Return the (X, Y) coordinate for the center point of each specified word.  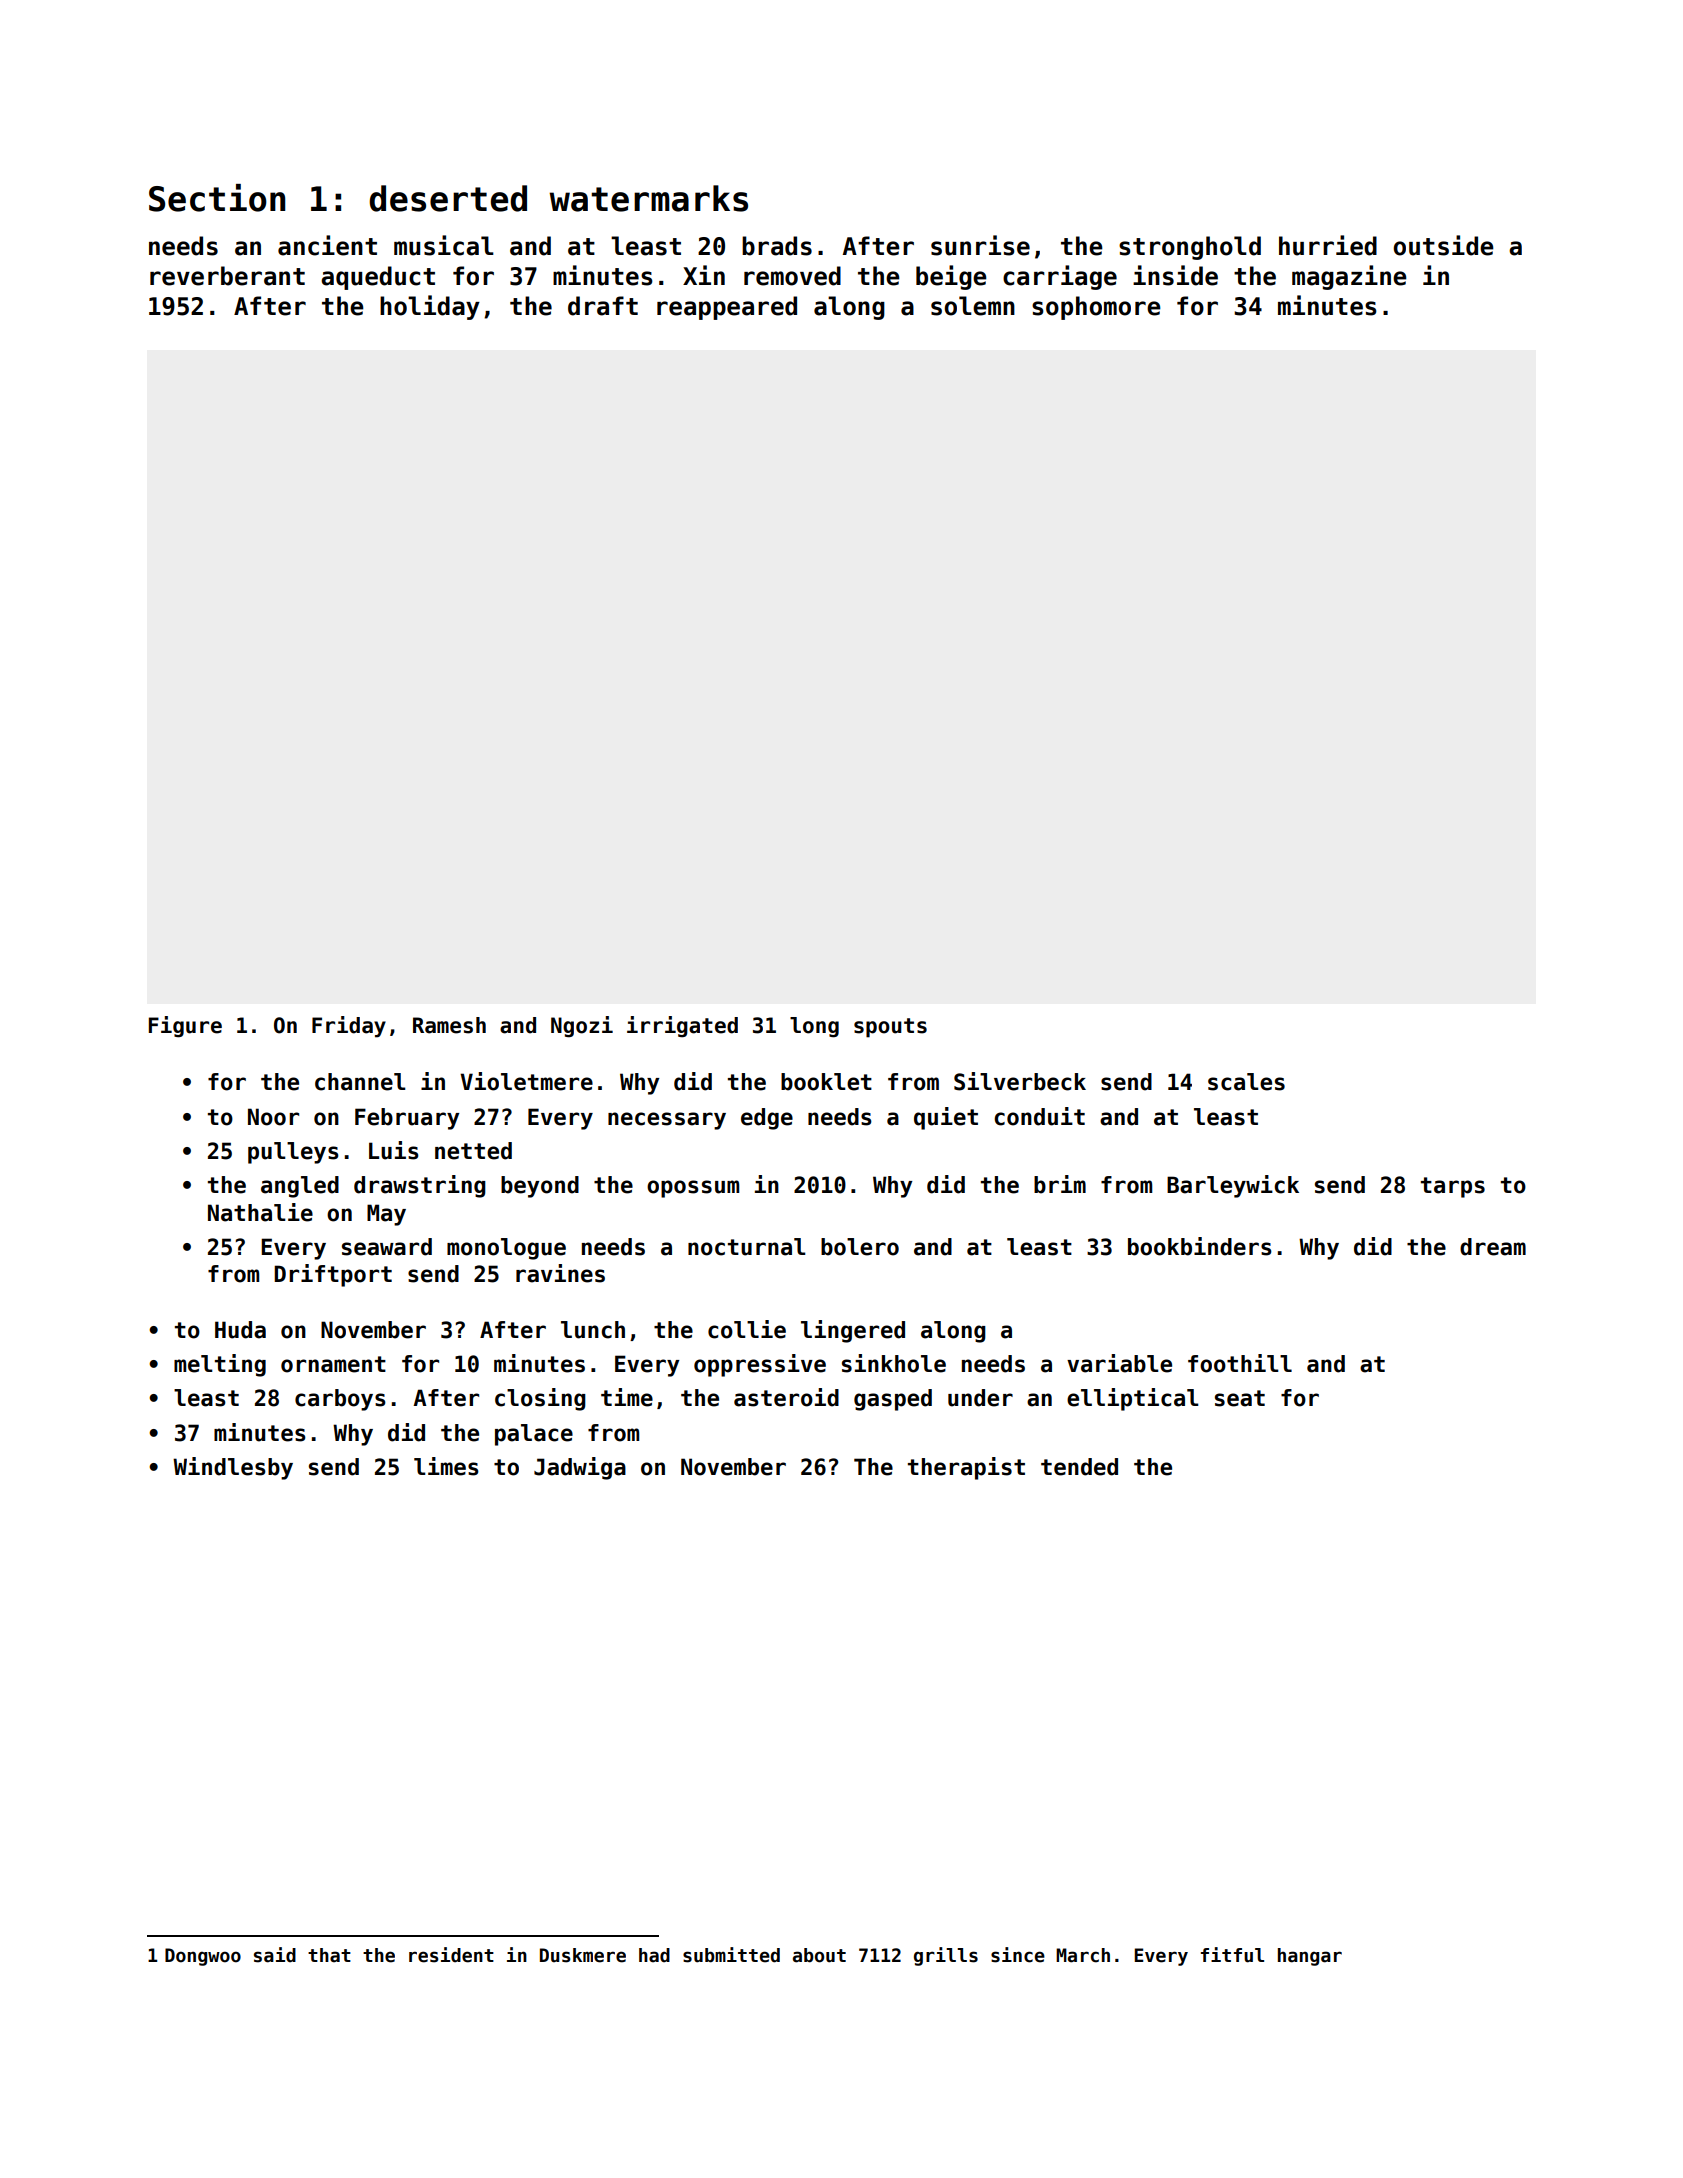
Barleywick (1233, 1186)
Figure (185, 1027)
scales (1246, 1082)
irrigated (682, 1027)
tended (1079, 1467)
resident (451, 1955)
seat (1240, 1398)
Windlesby (233, 1468)
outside (1443, 245)
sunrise (980, 245)
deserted (448, 198)
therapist (966, 1468)
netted (473, 1151)
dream (1493, 1247)
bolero (860, 1247)
